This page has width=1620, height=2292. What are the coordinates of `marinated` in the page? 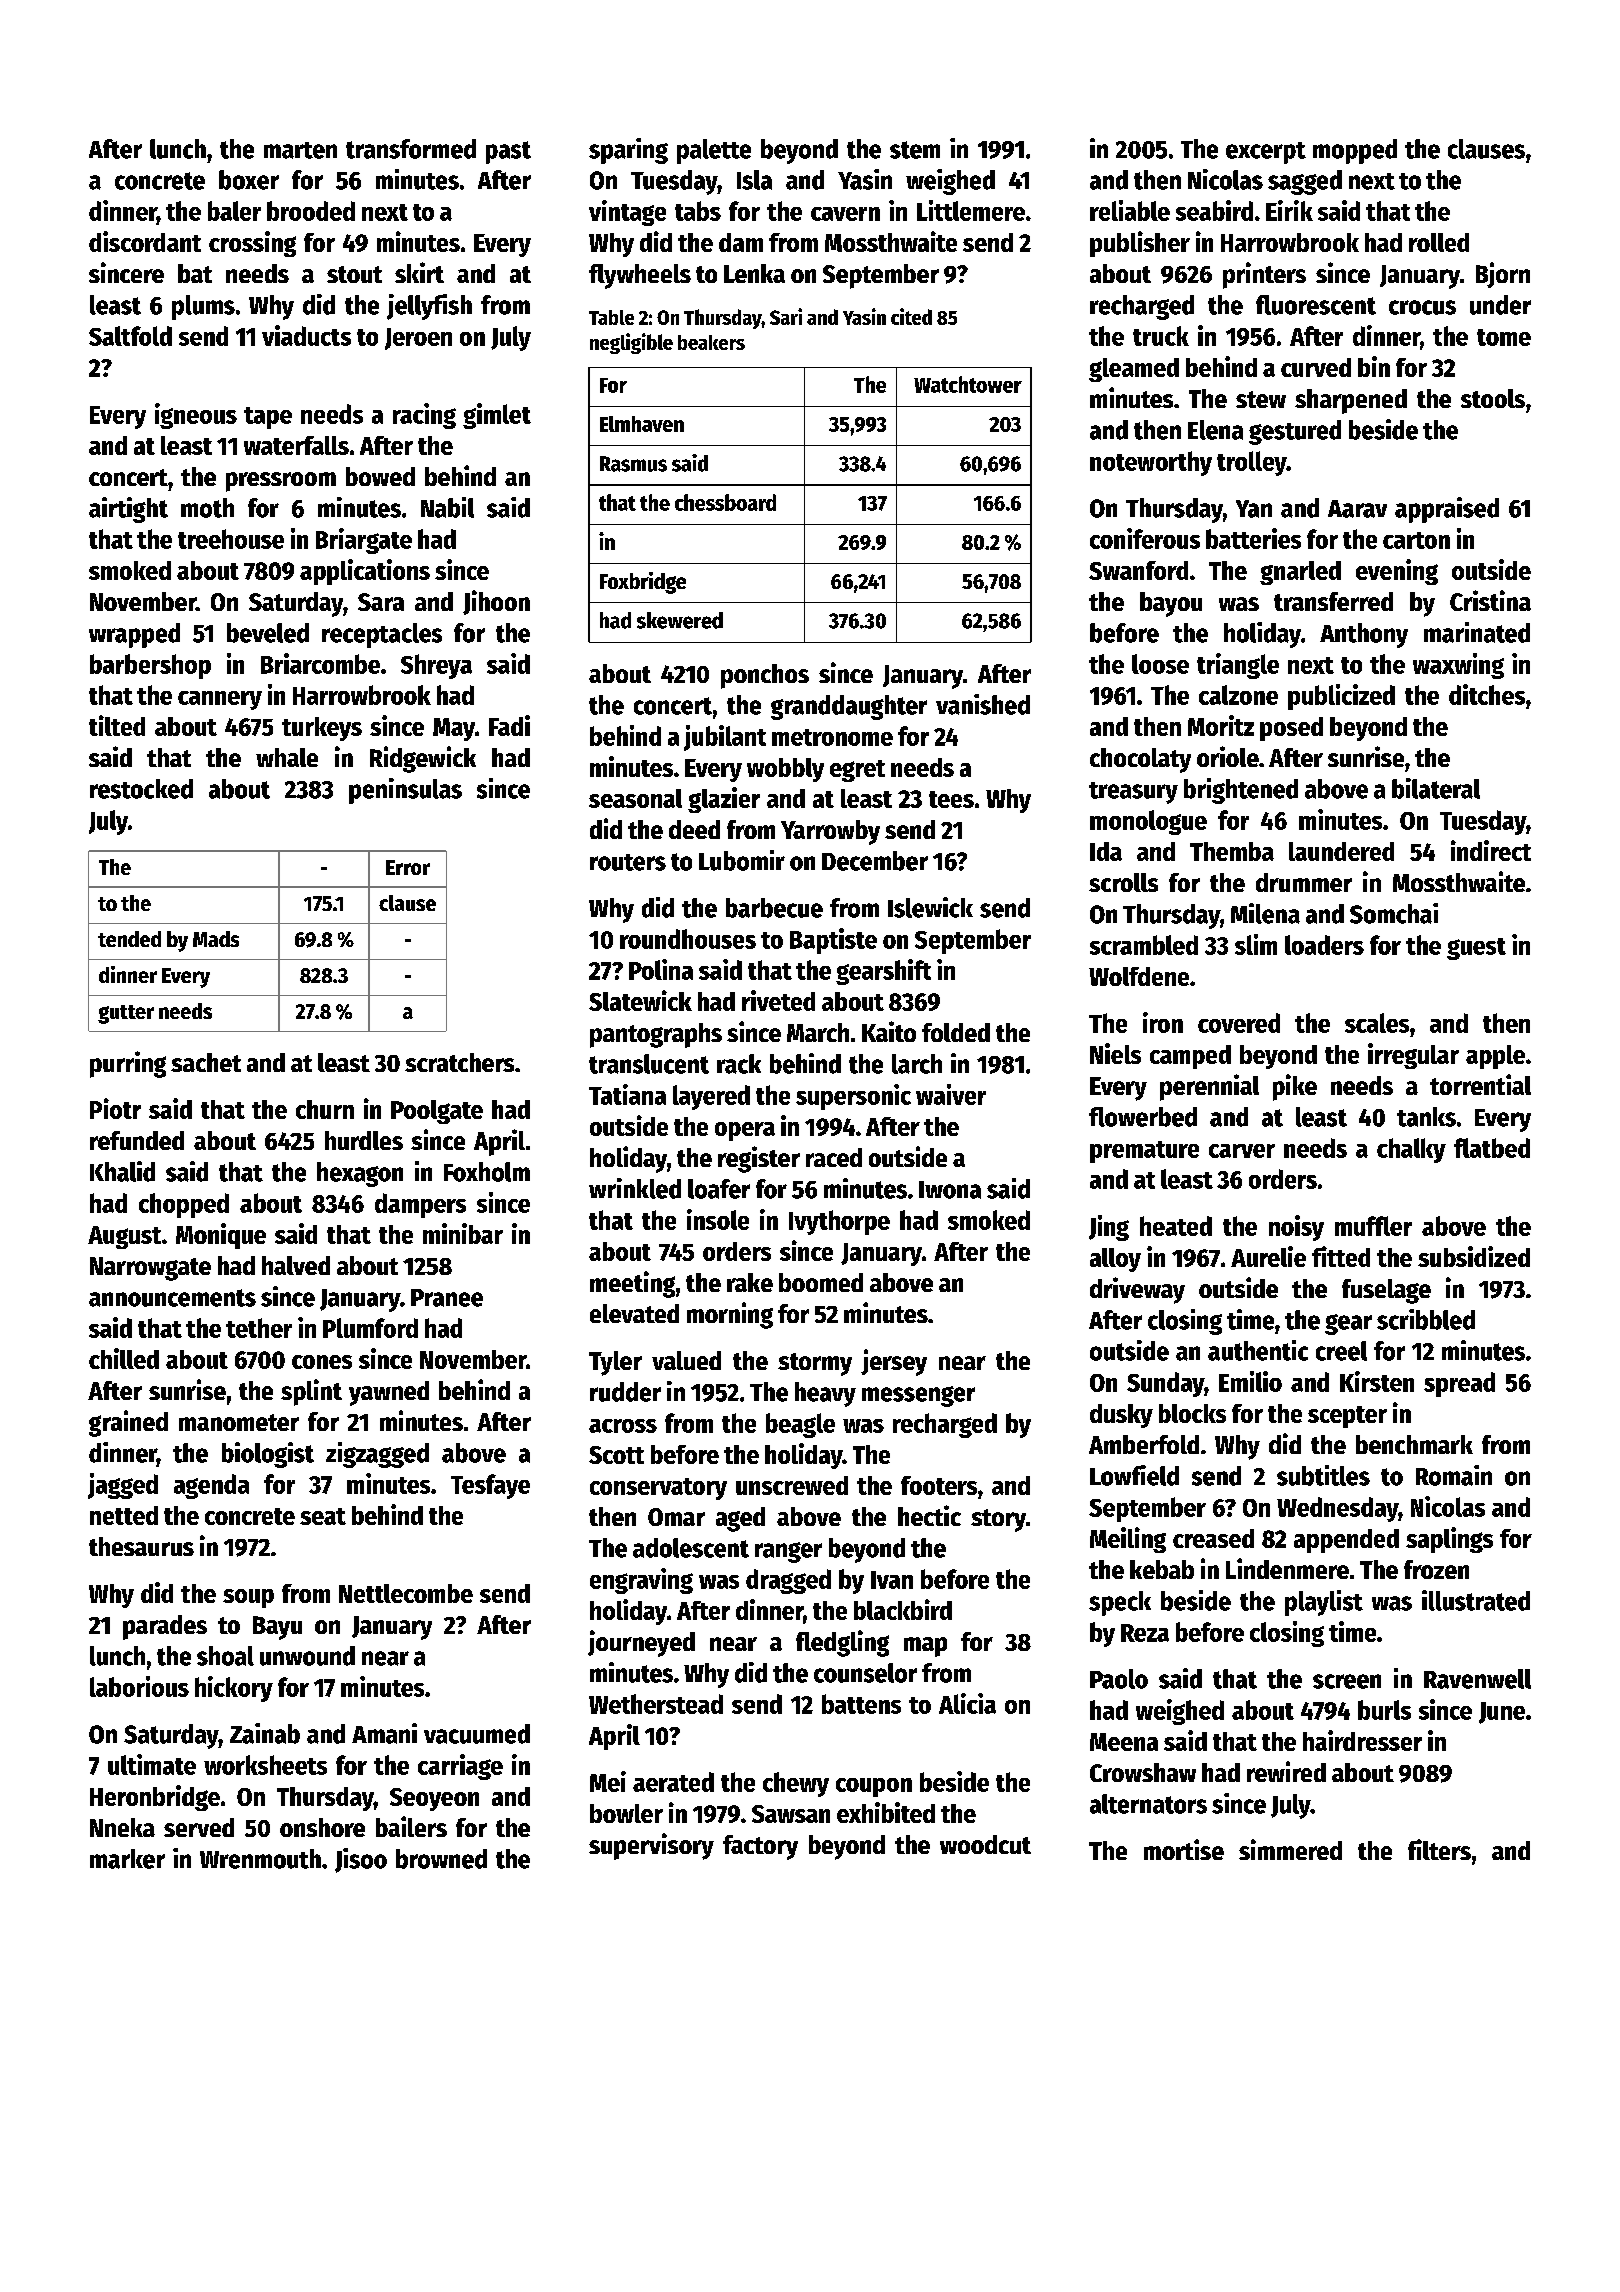 It's located at (1477, 632).
